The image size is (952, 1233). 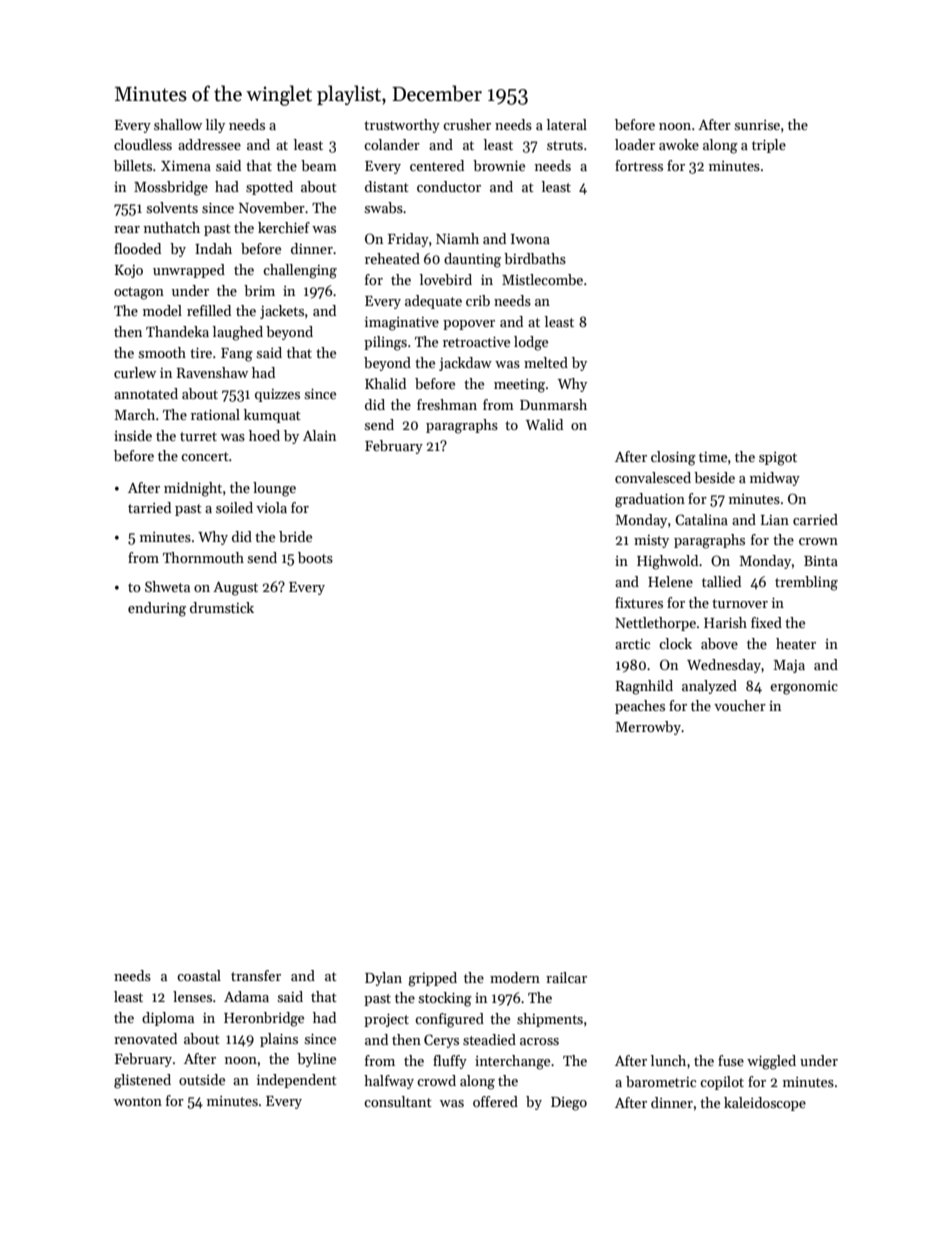 I want to click on drumstick, so click(x=222, y=607).
